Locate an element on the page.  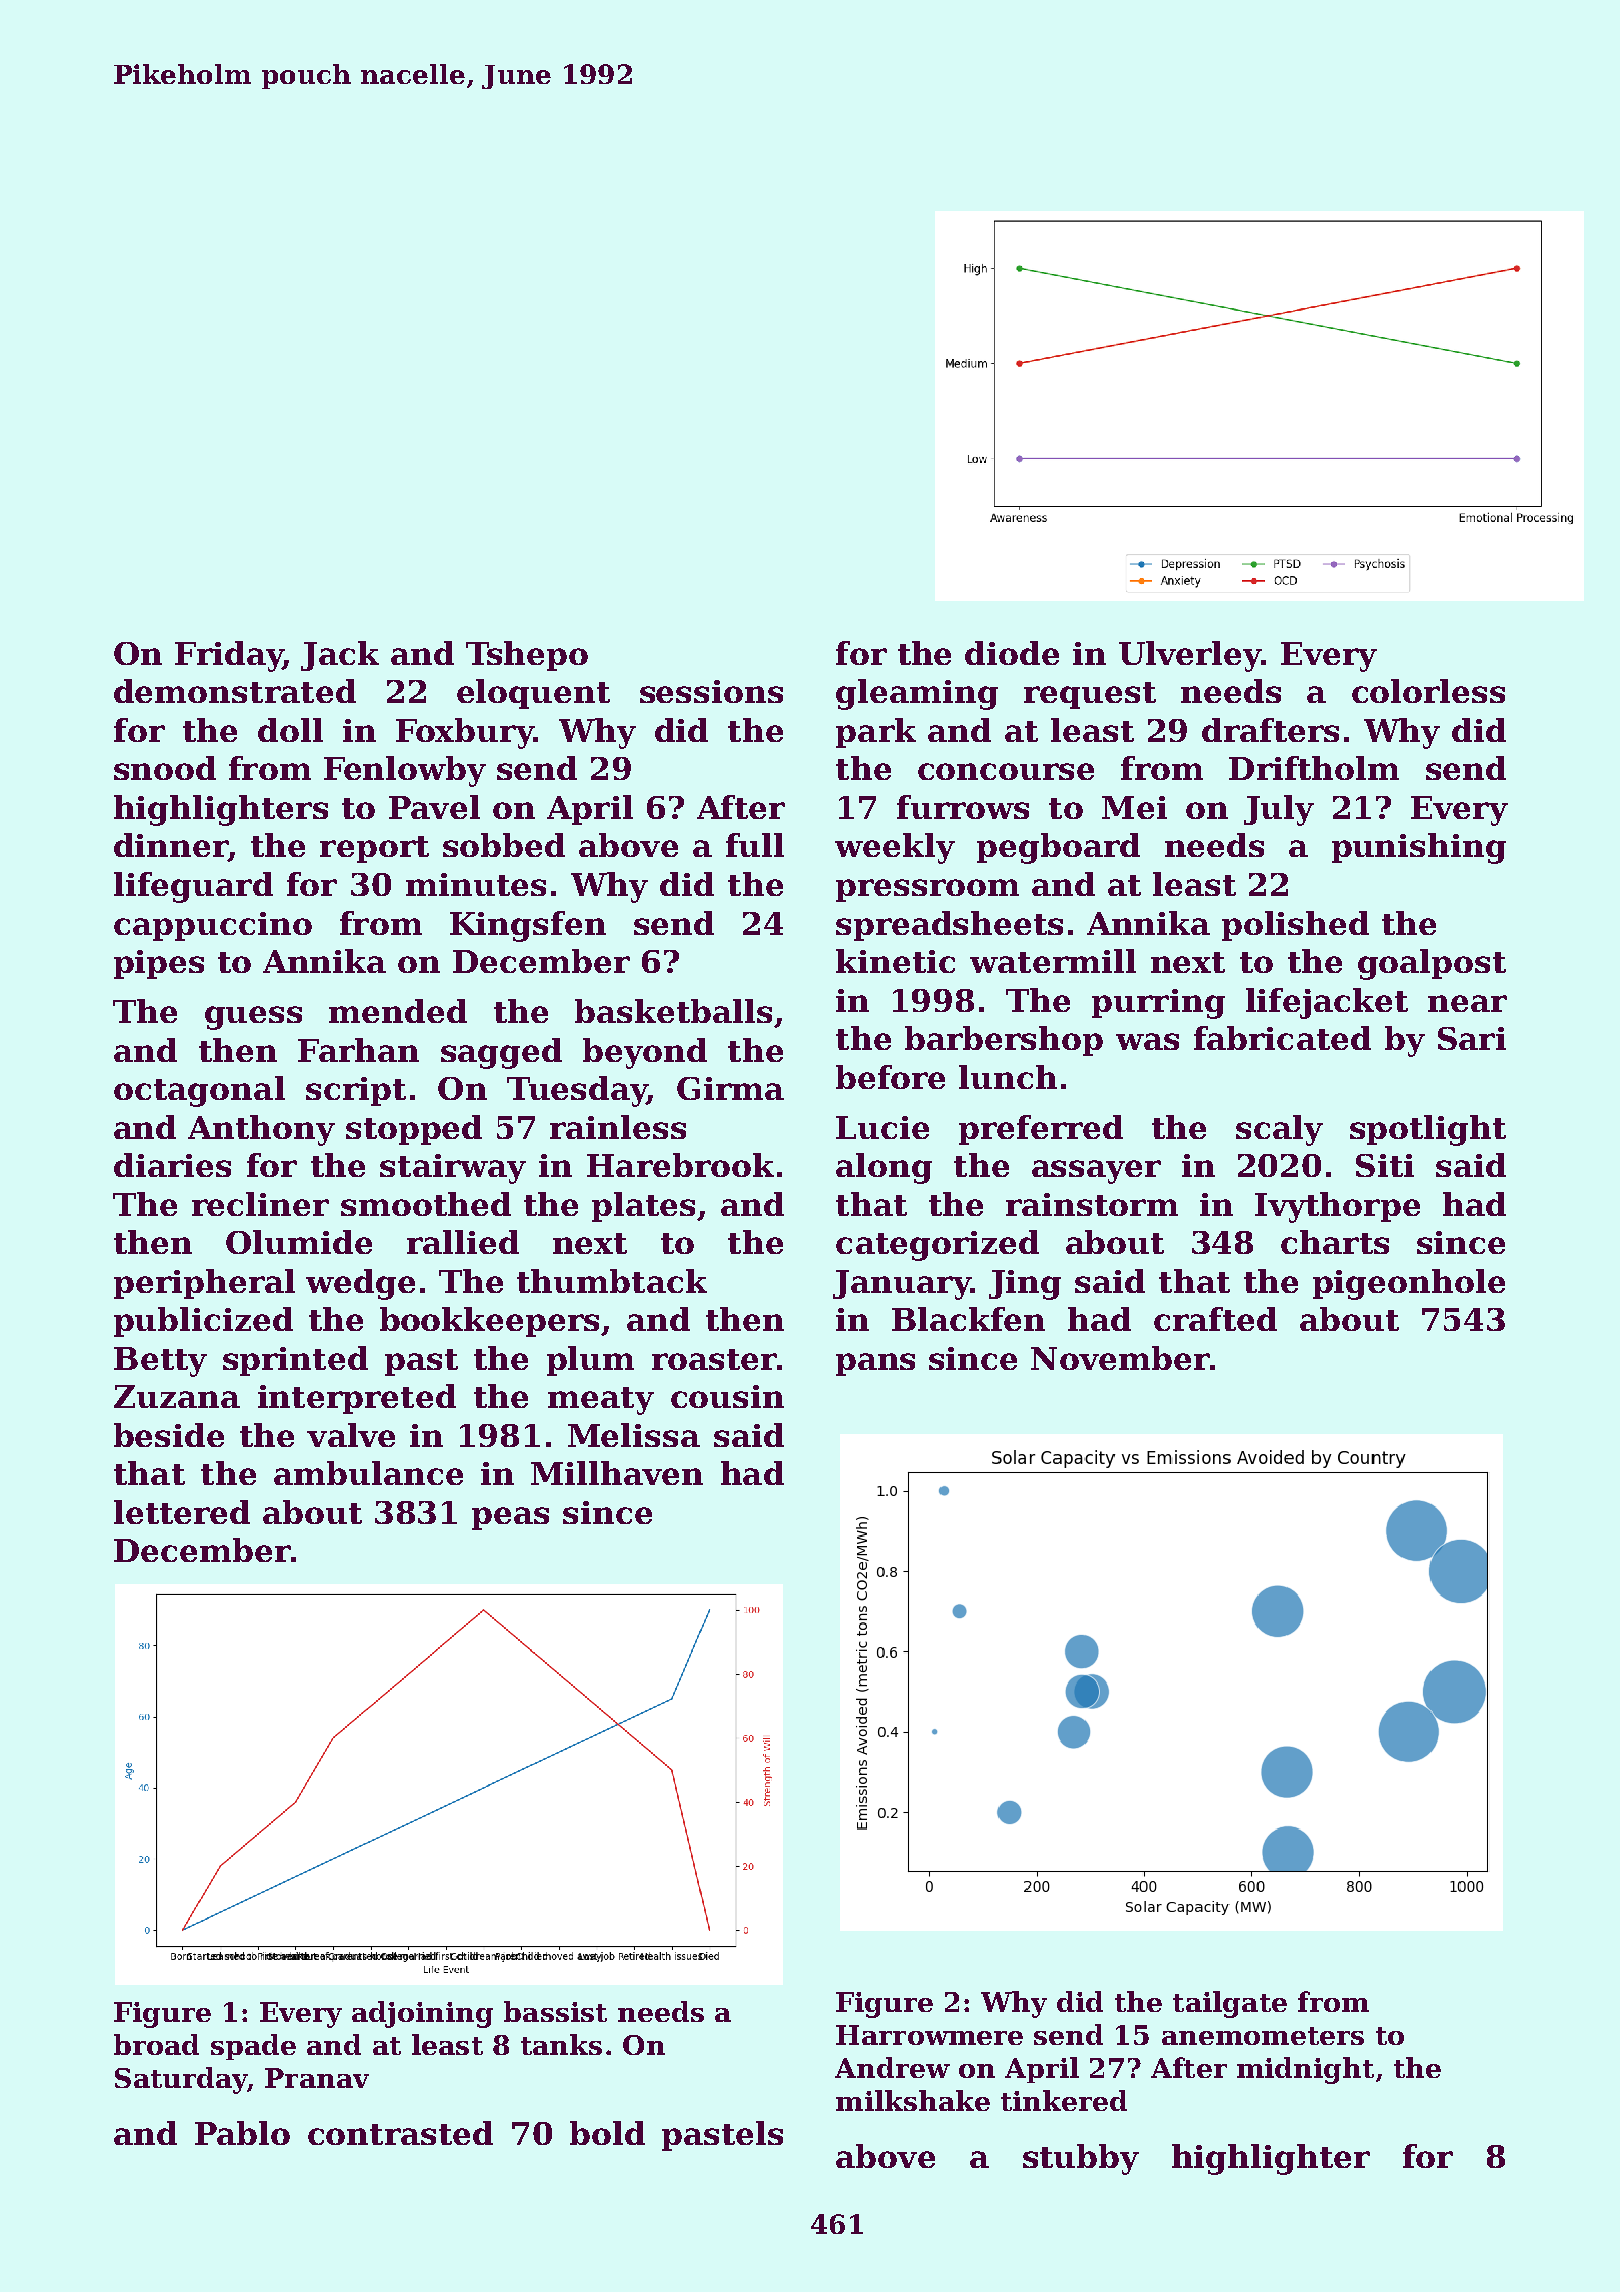
full is located at coordinates (755, 845).
